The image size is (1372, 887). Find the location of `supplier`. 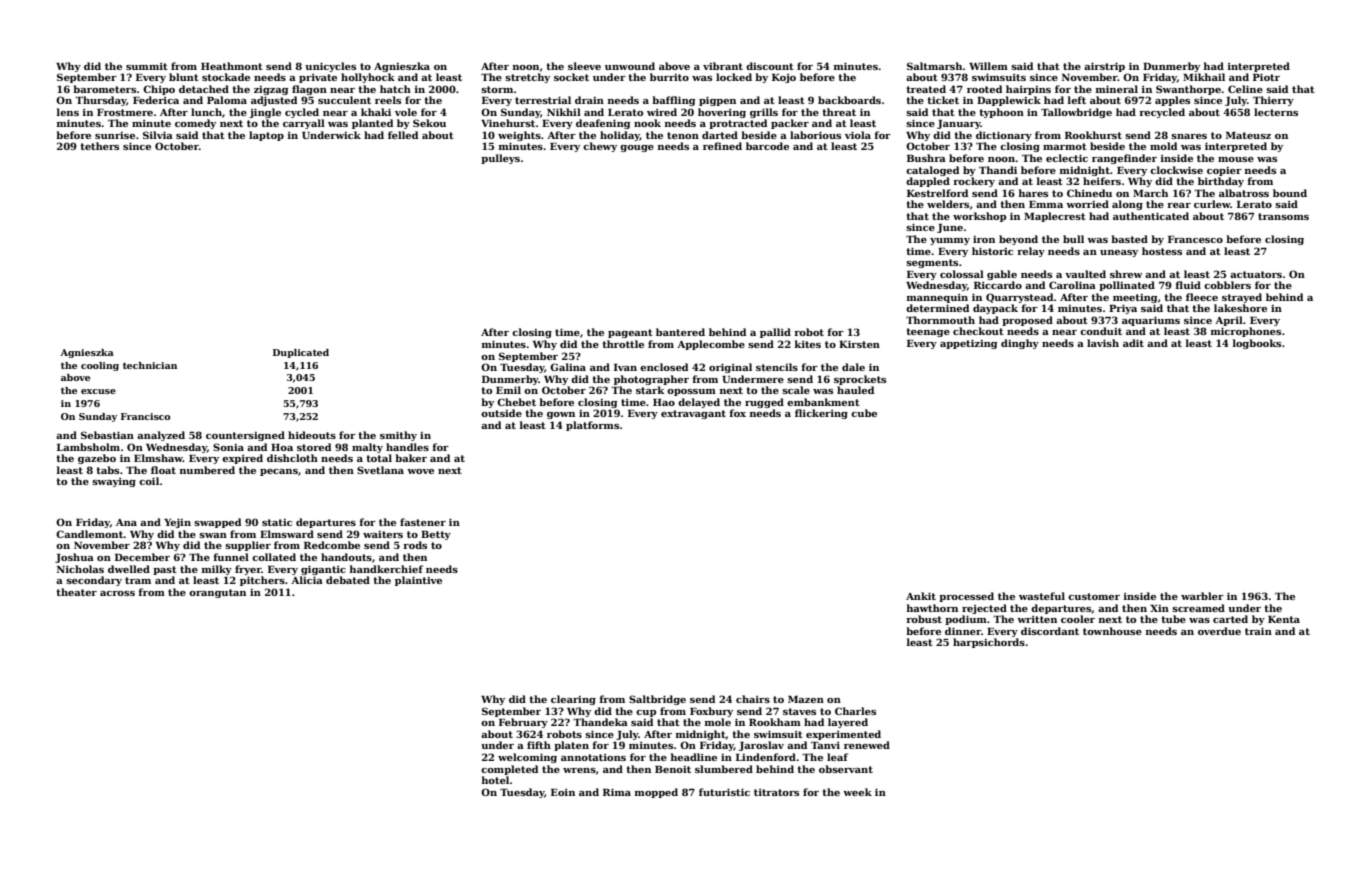

supplier is located at coordinates (248, 546).
